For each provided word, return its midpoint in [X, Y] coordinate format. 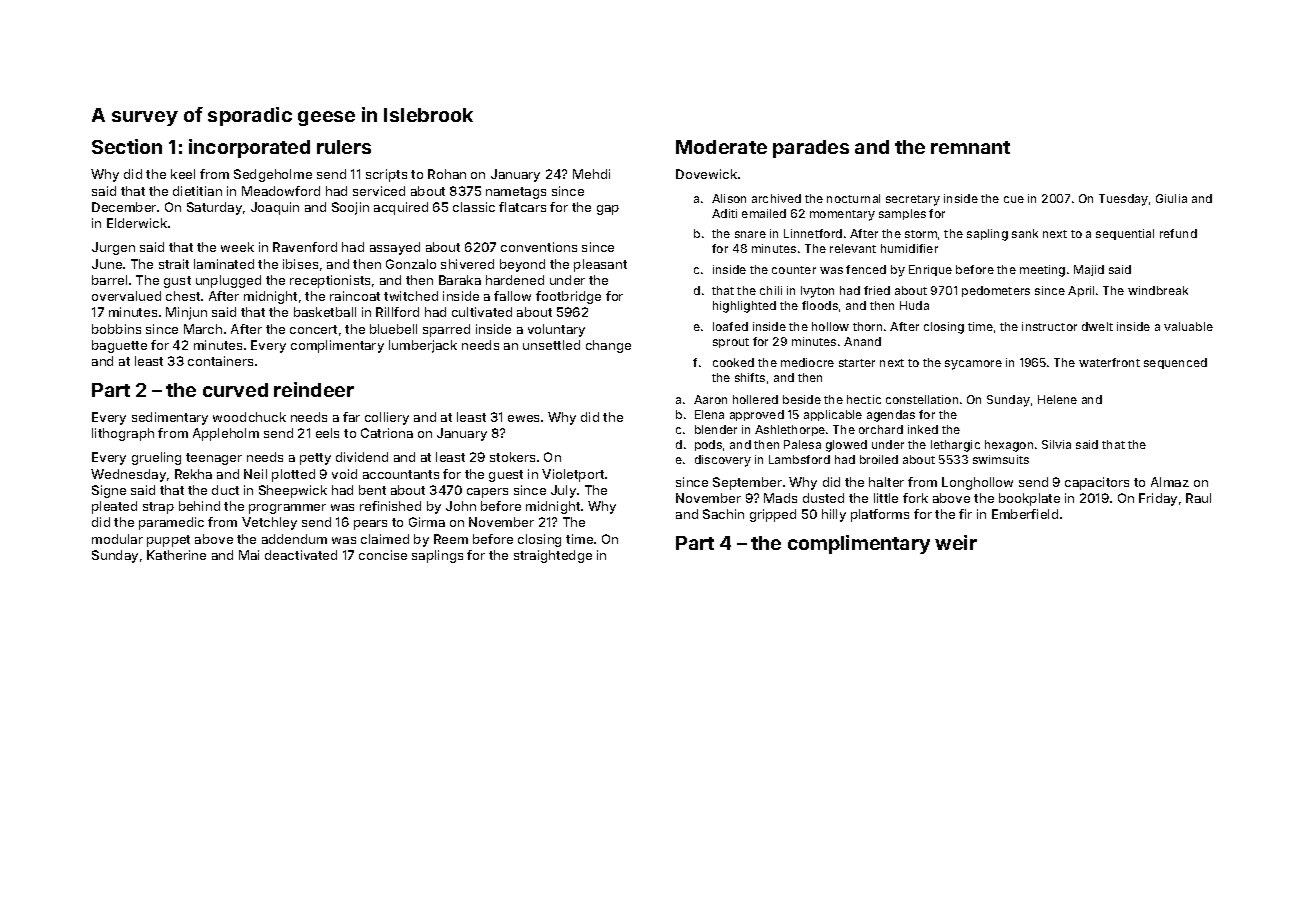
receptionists [330, 281]
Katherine [176, 555]
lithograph [123, 434]
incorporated [249, 148]
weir [956, 542]
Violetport [573, 475]
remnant [970, 147]
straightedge [553, 556]
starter [857, 363]
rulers [344, 147]
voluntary [556, 330]
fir [965, 514]
